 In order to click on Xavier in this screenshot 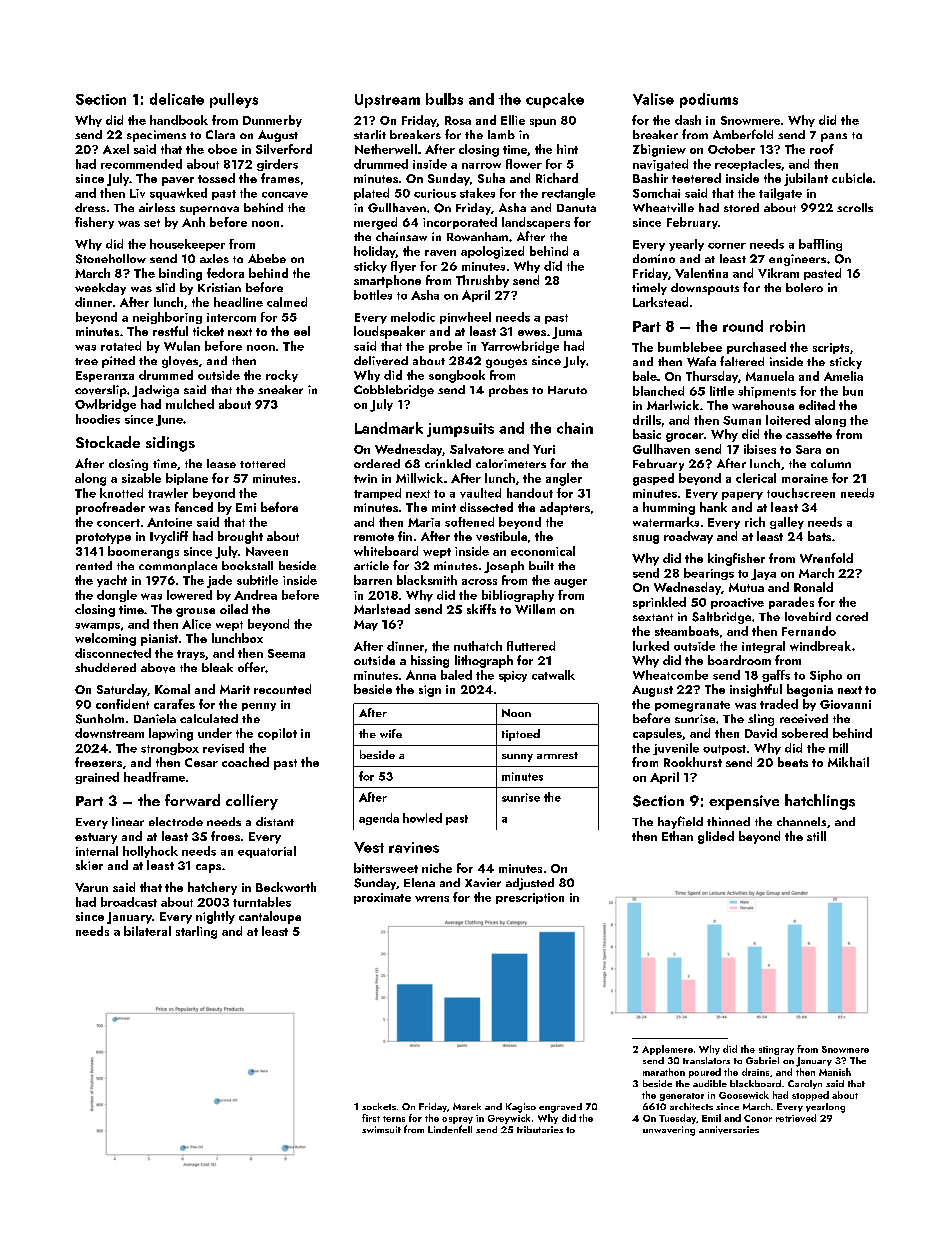, I will do `click(483, 882)`.
